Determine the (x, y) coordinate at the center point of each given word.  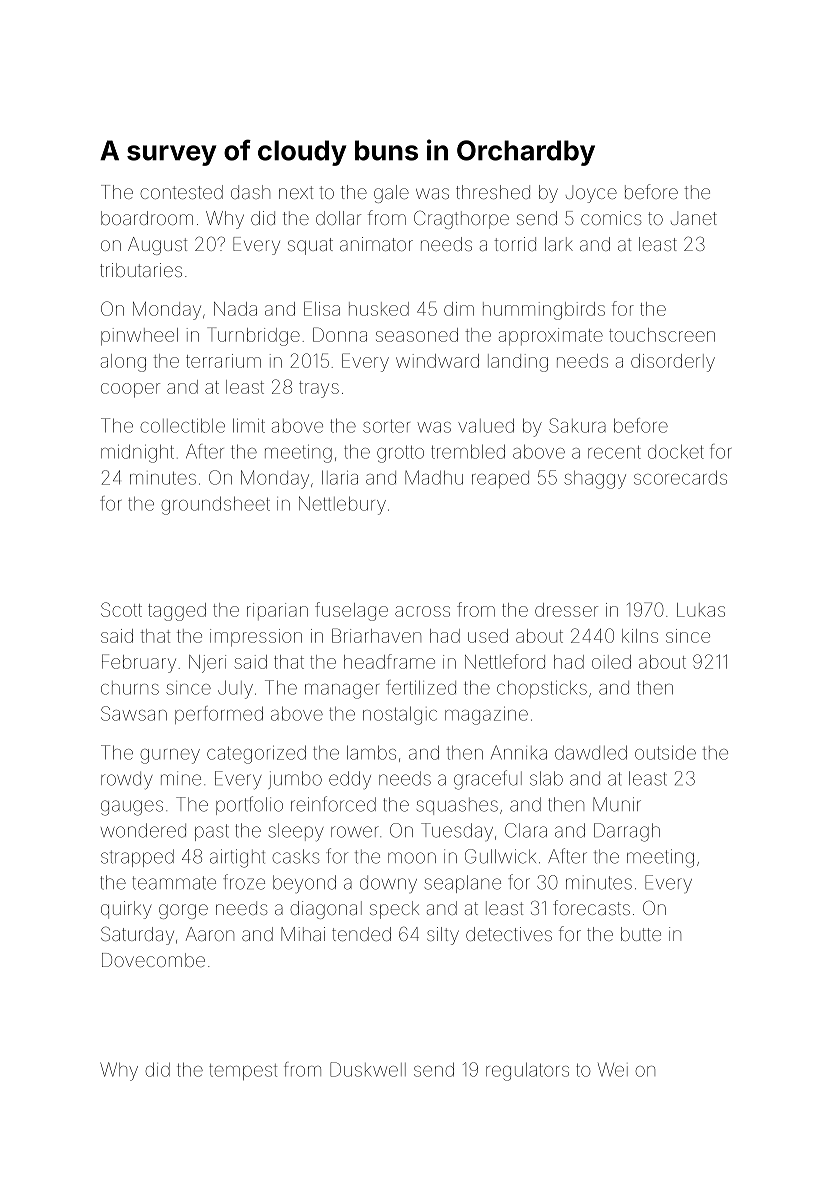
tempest (243, 1072)
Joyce (591, 194)
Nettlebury (342, 505)
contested (181, 192)
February (139, 663)
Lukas (701, 610)
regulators (527, 1071)
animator (376, 244)
